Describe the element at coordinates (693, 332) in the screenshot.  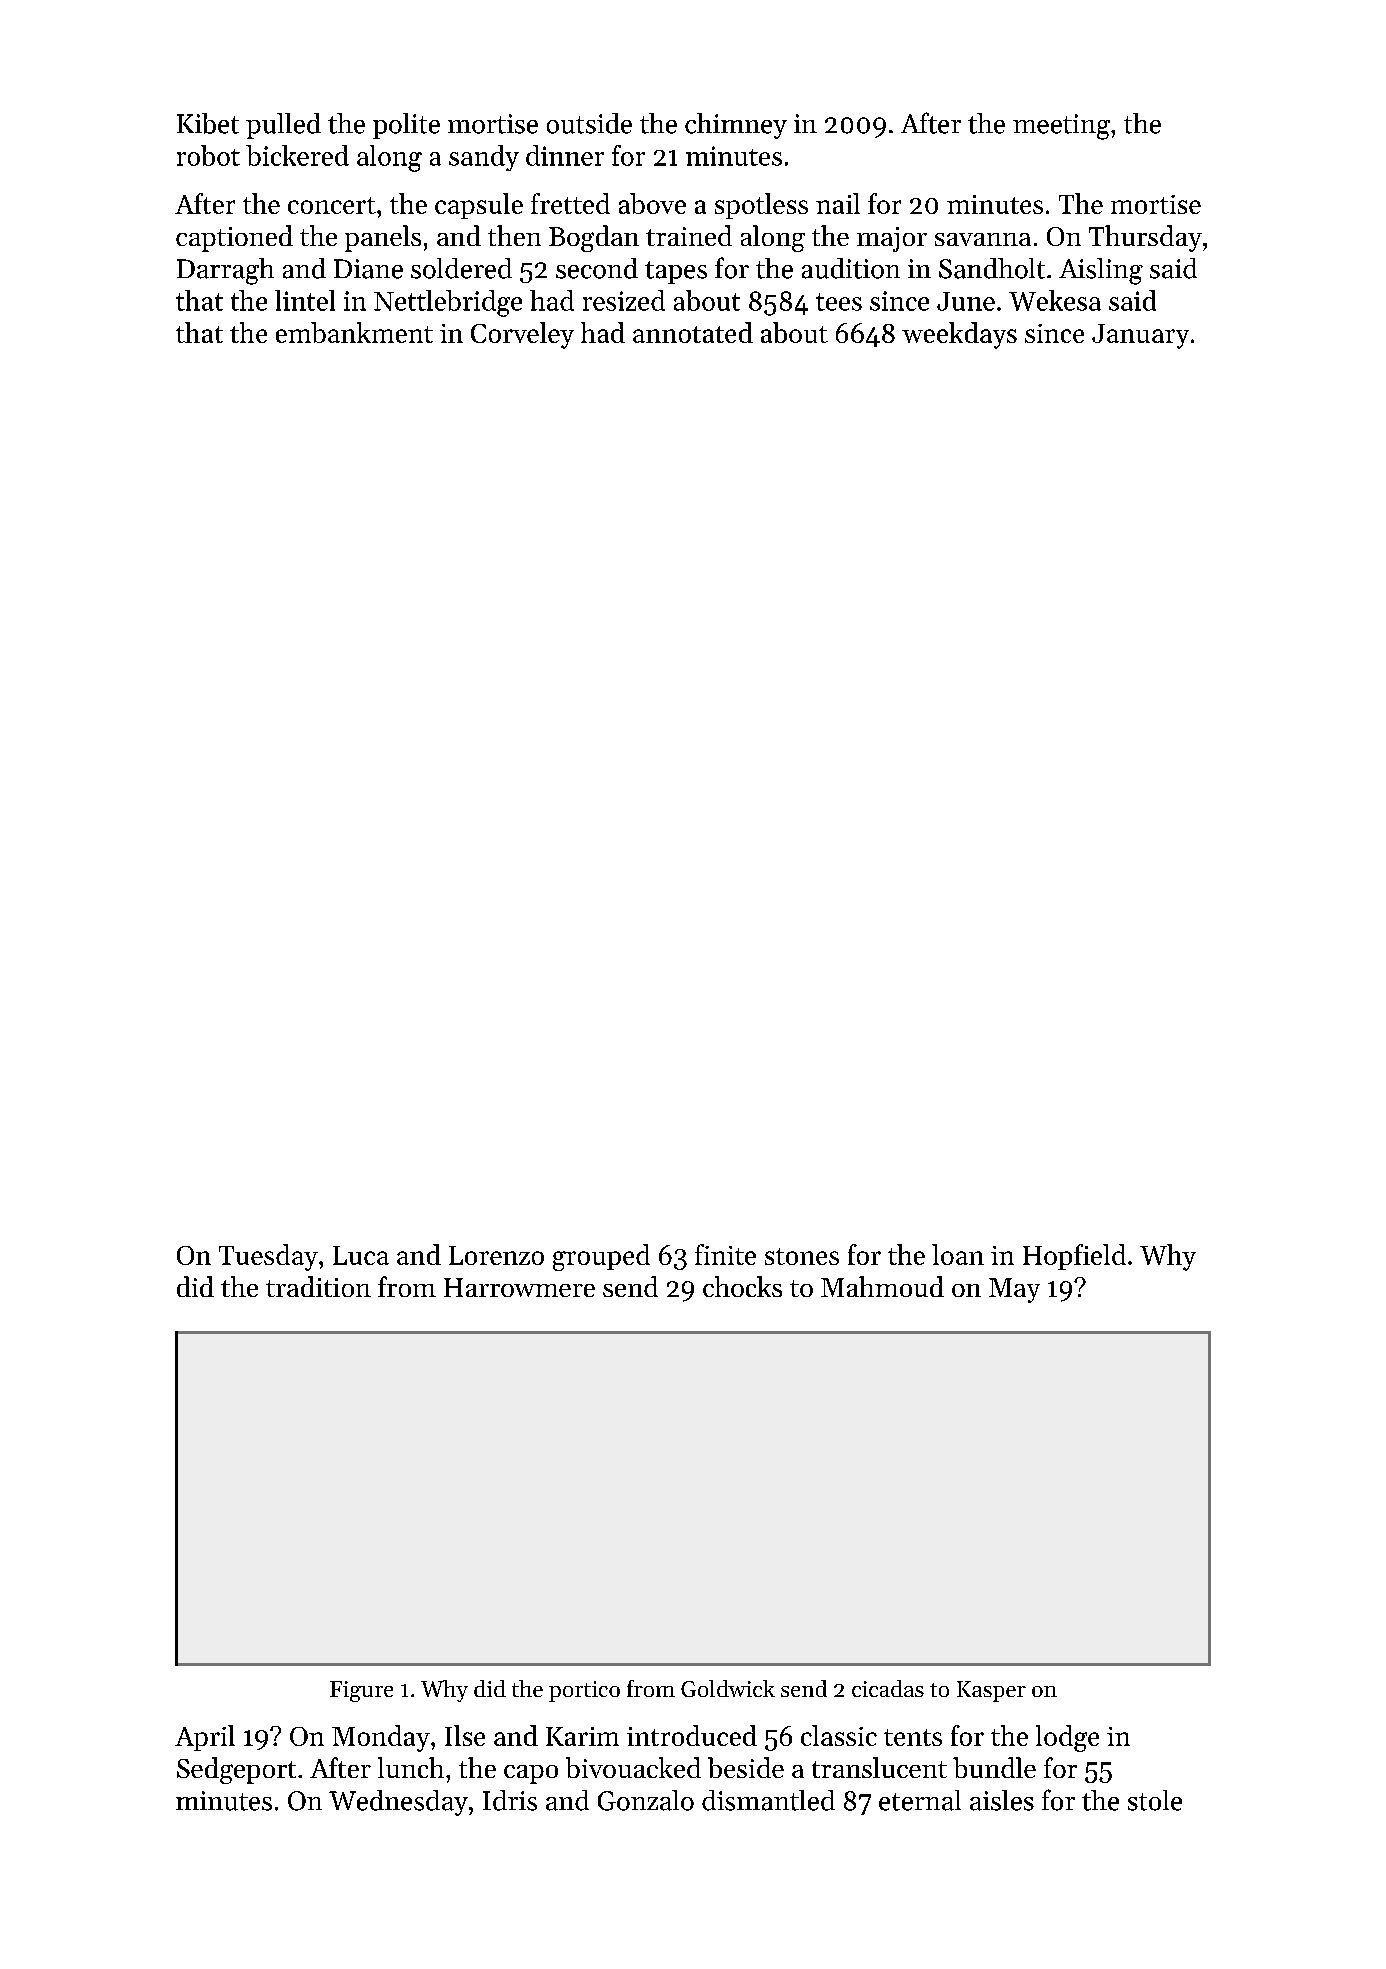
I see `annotated` at that location.
